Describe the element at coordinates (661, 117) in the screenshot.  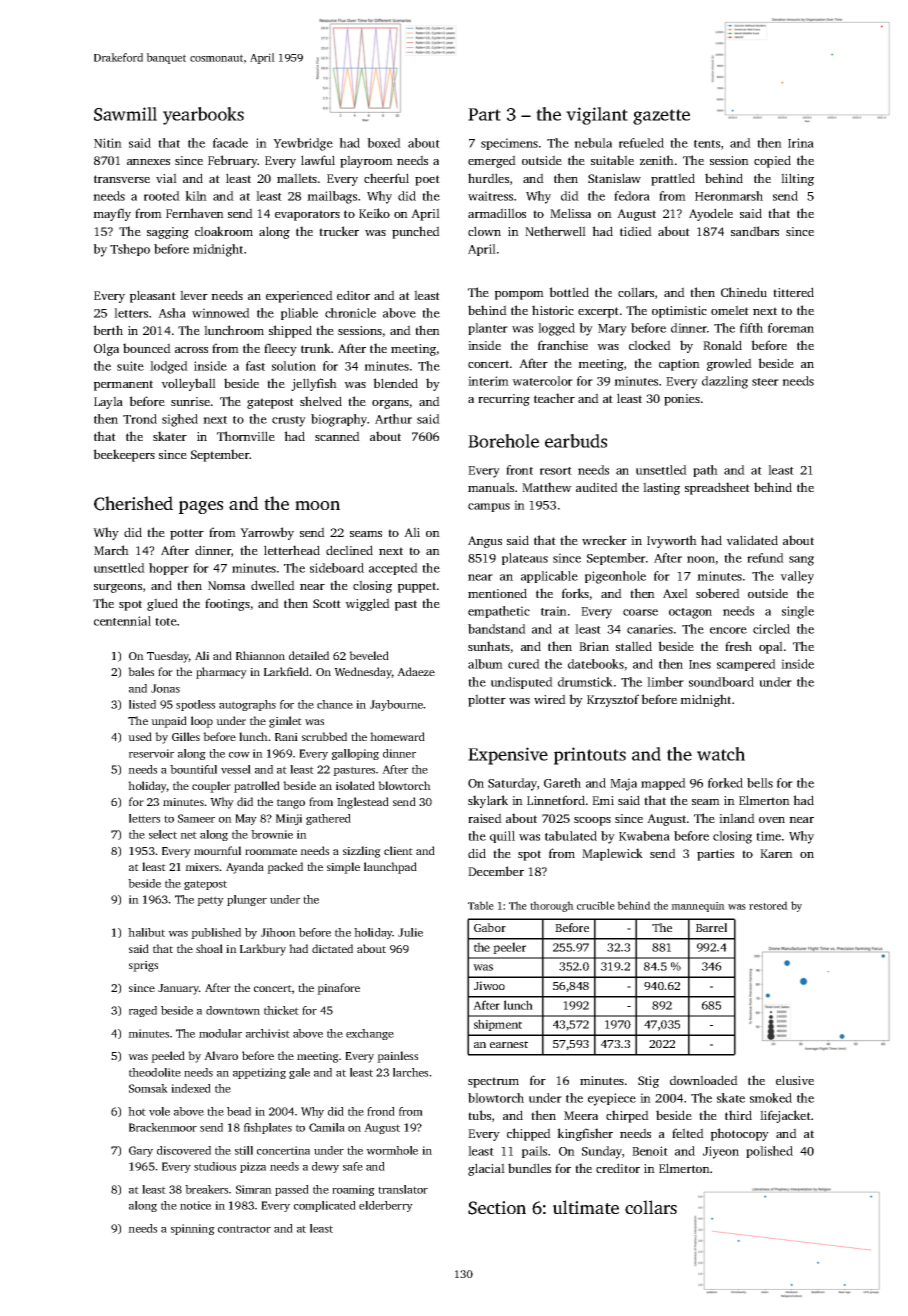
I see `gazette` at that location.
